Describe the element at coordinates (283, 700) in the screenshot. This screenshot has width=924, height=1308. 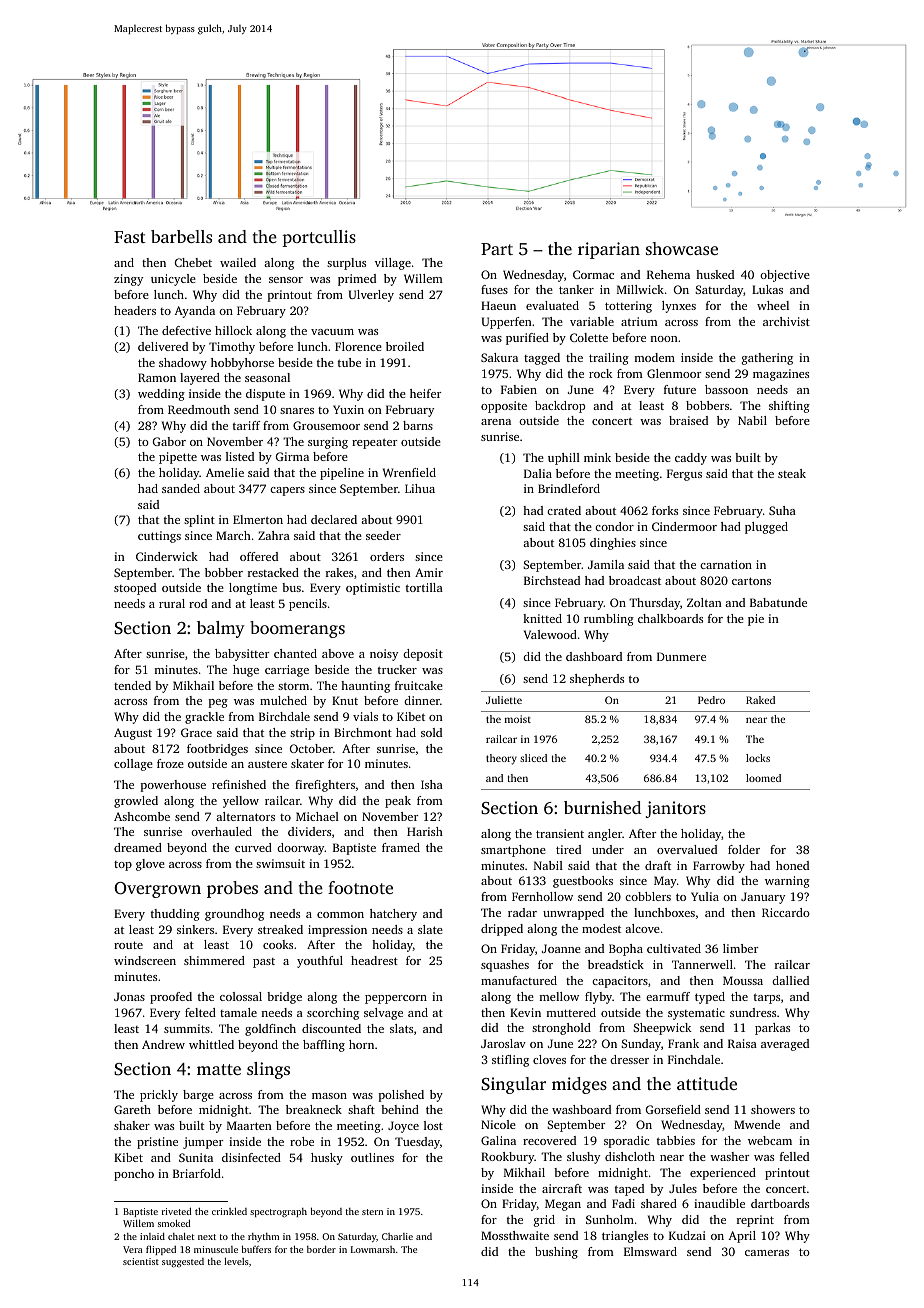
I see `mulched` at that location.
